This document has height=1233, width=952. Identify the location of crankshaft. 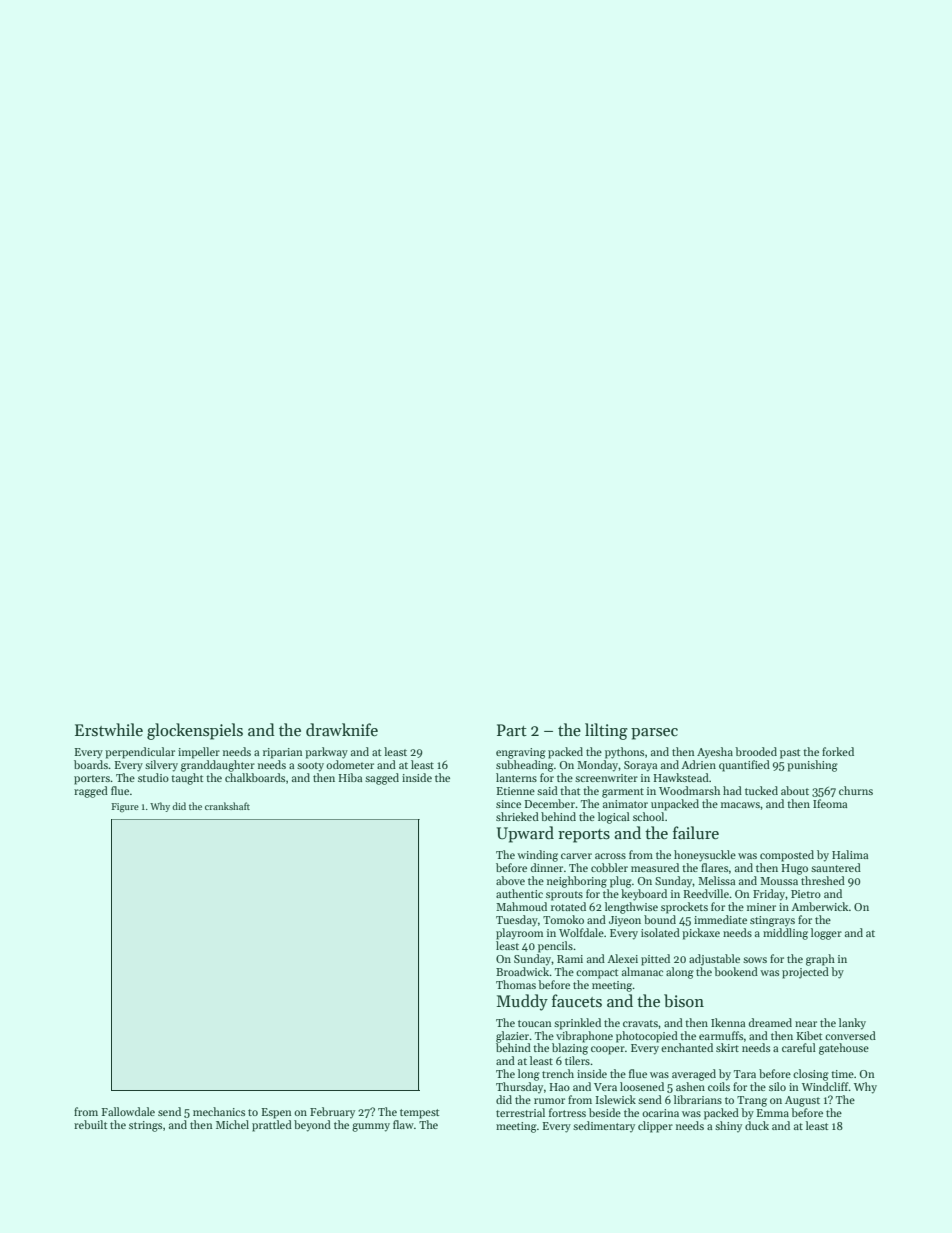
(227, 806).
